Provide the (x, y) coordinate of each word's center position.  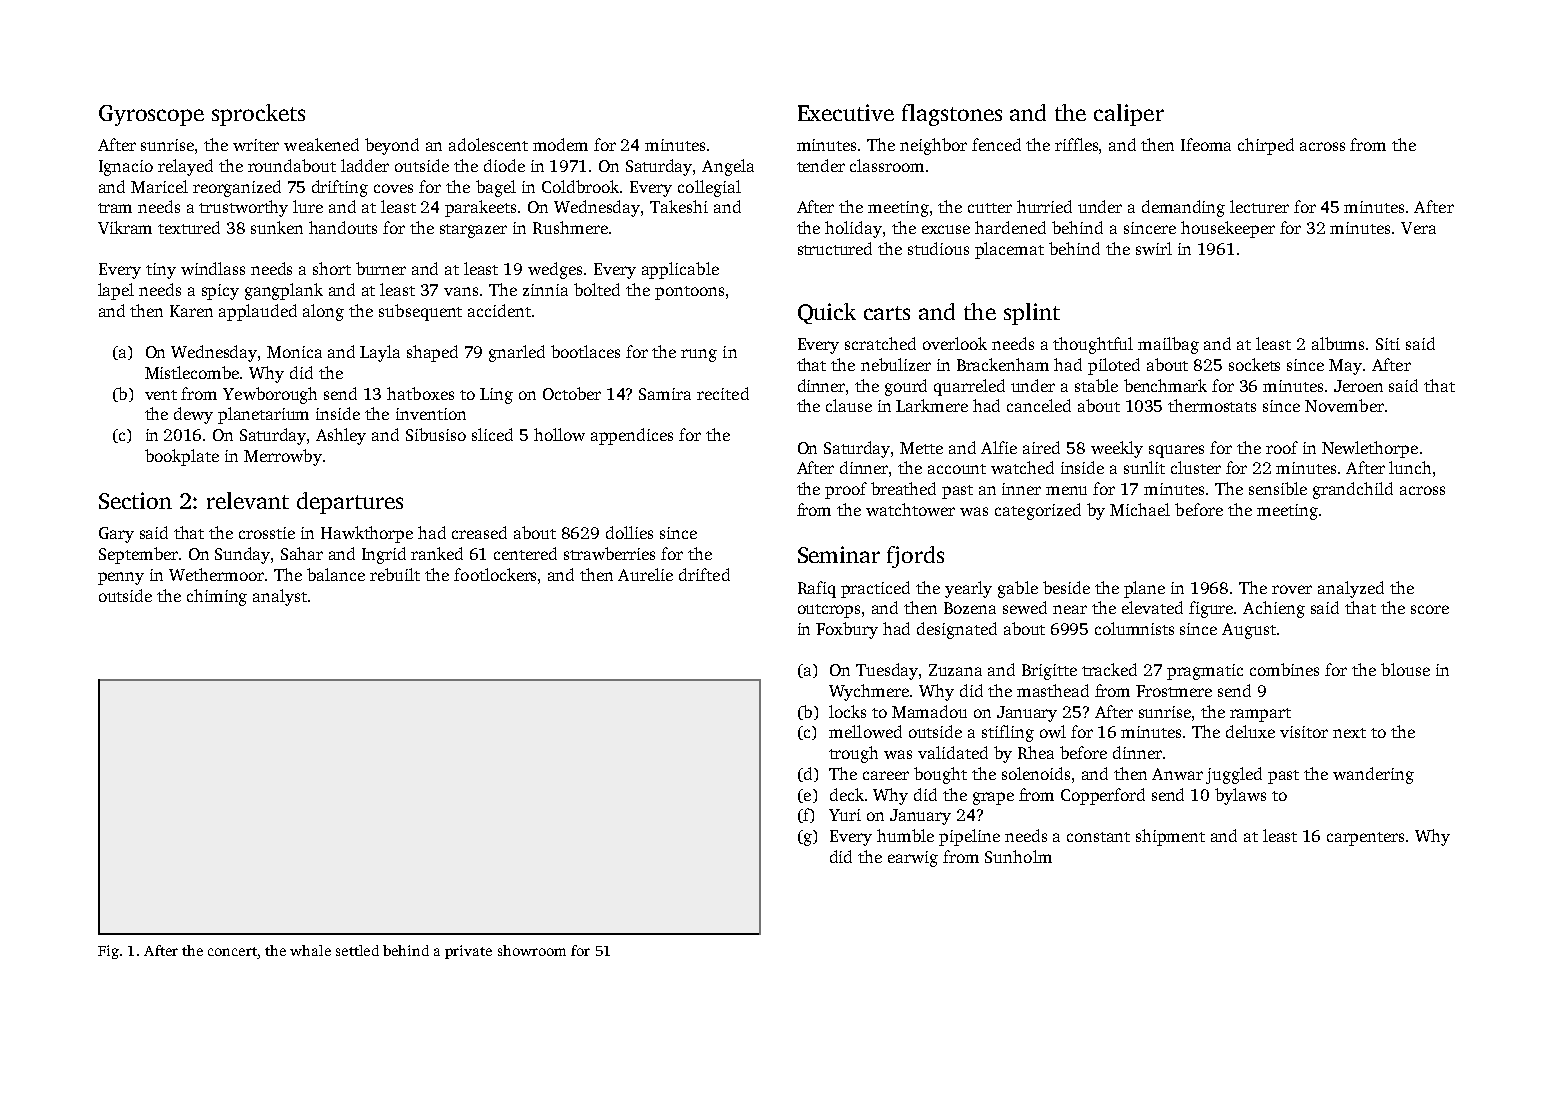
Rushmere (570, 227)
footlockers (495, 574)
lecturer (1259, 206)
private (468, 952)
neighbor (933, 146)
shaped (432, 353)
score (1430, 609)
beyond (392, 146)
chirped (1266, 146)
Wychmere (869, 692)
